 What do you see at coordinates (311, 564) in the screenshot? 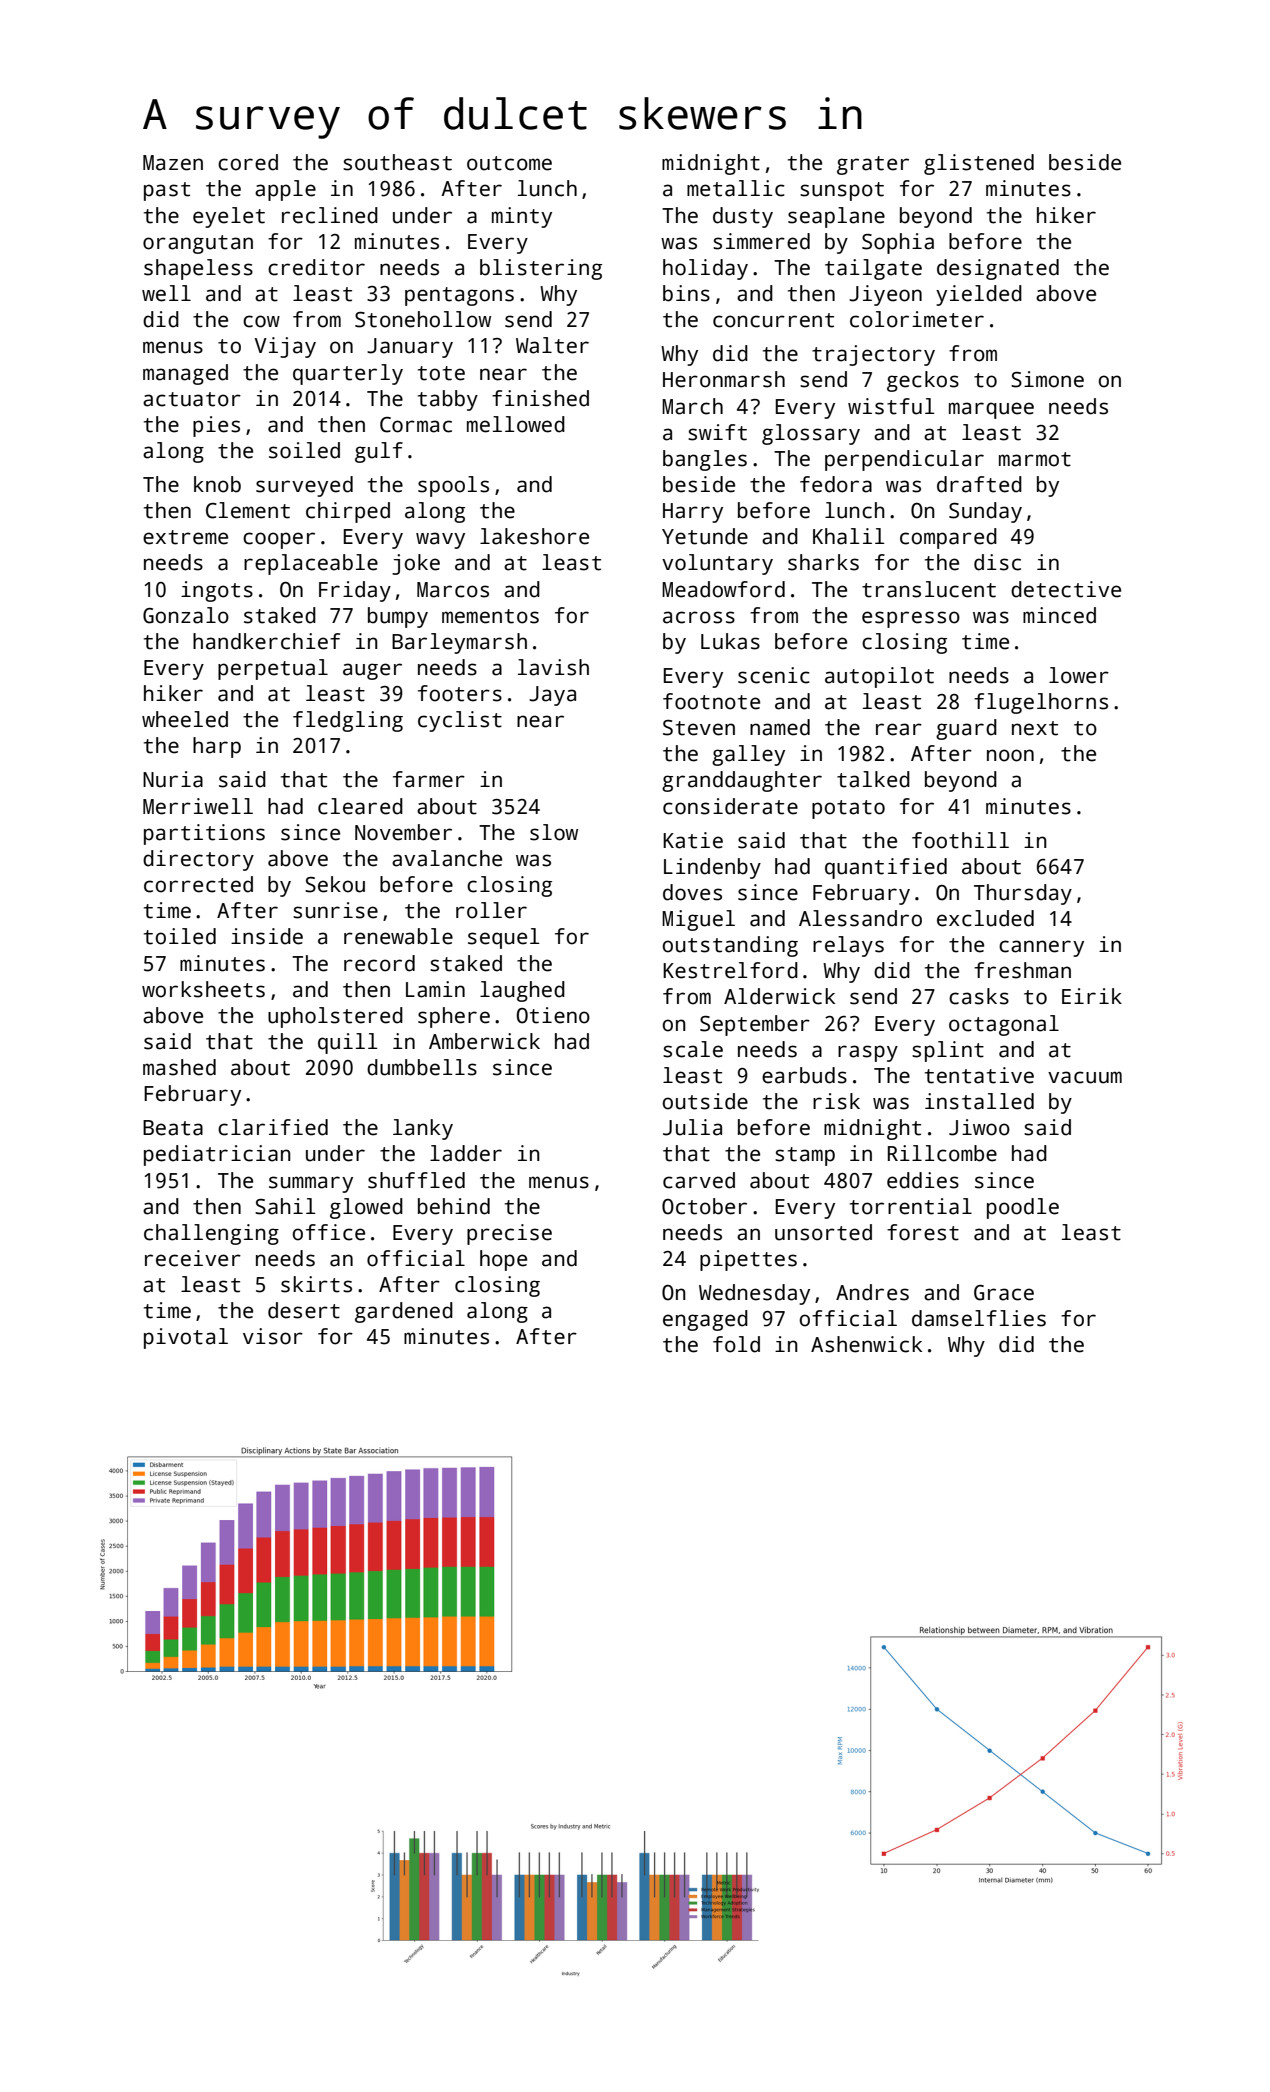
I see `replaceable` at bounding box center [311, 564].
